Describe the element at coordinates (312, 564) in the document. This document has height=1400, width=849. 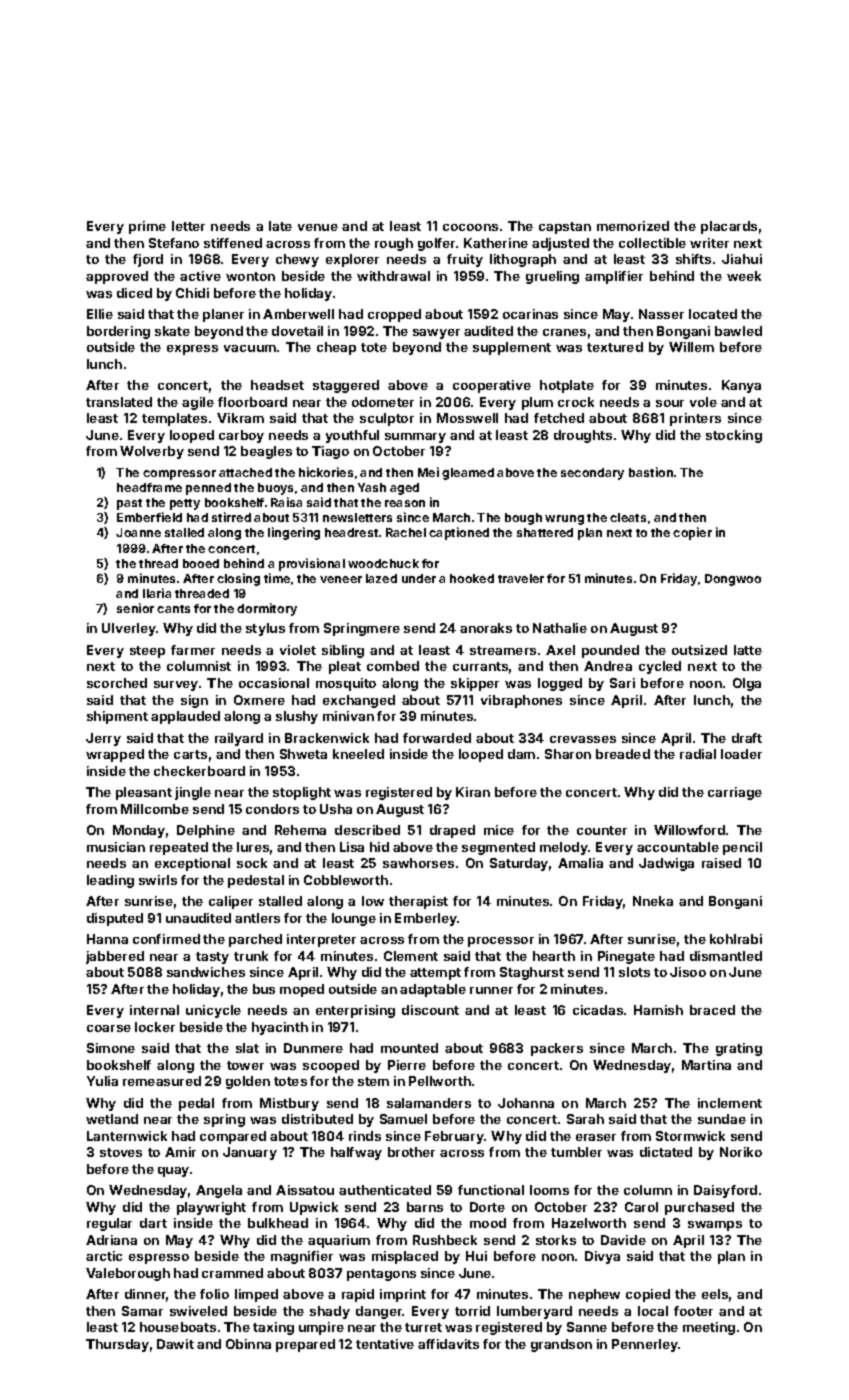
I see `provisional` at that location.
